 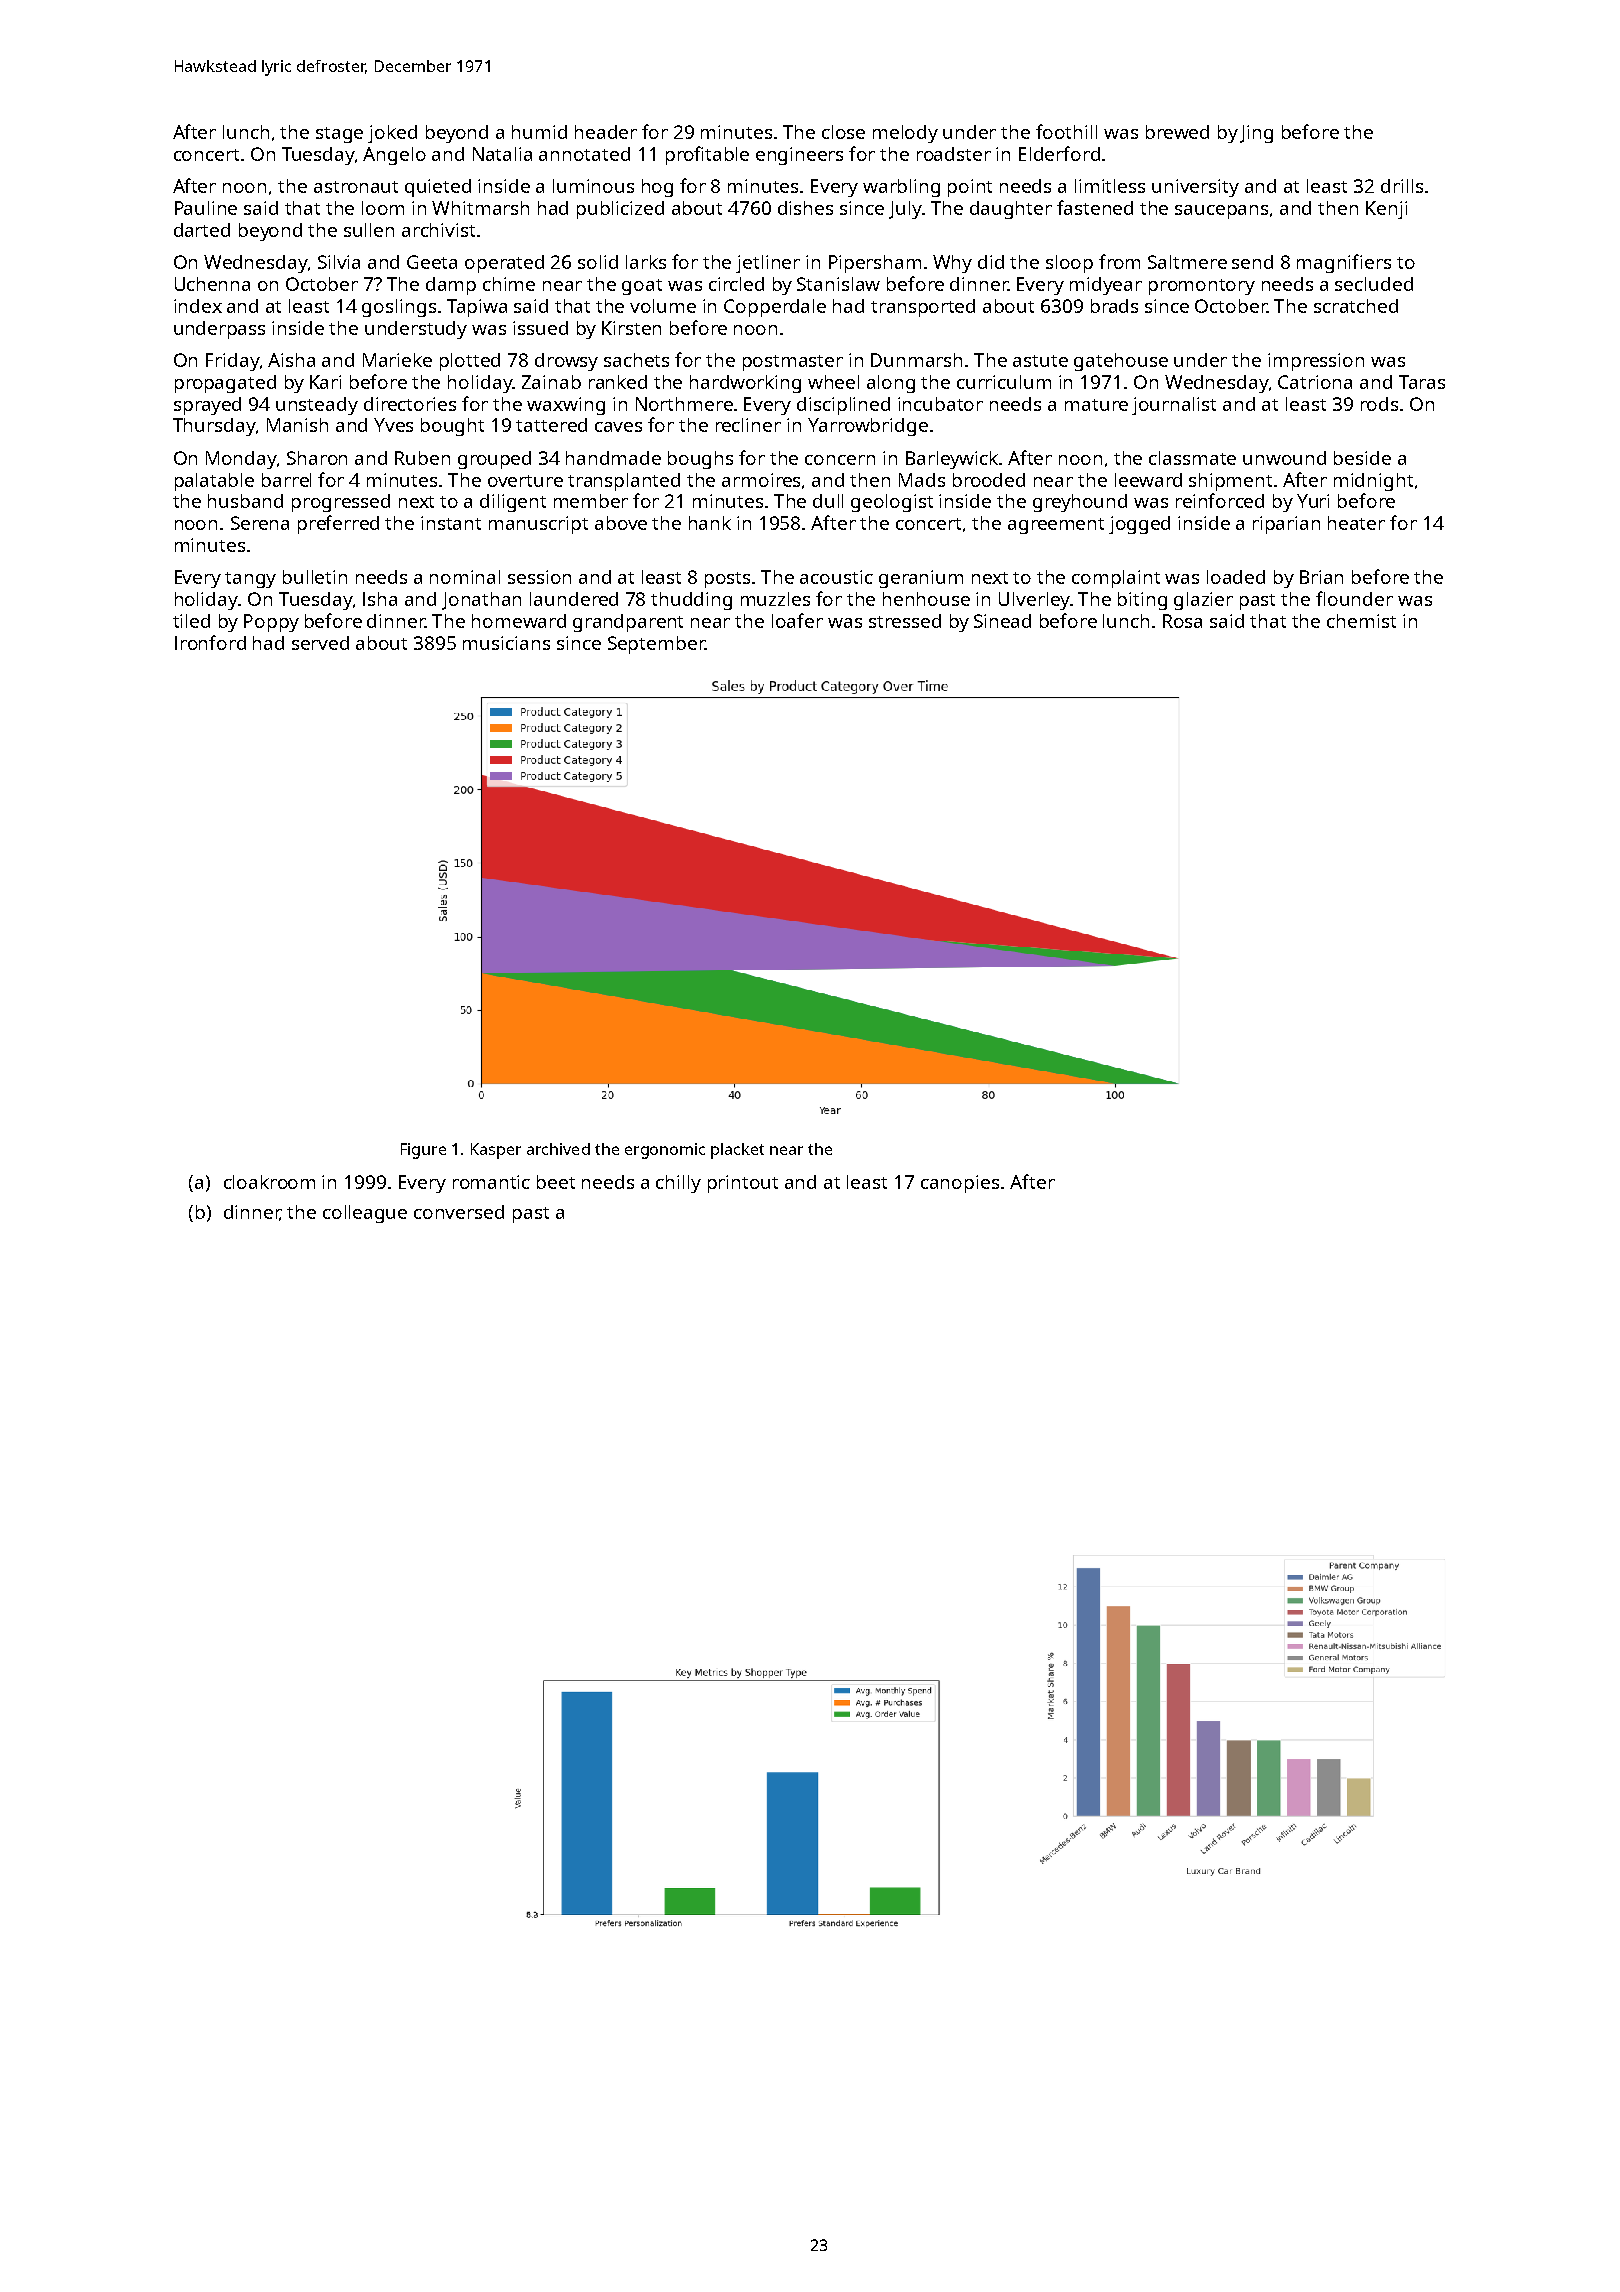 What do you see at coordinates (901, 188) in the screenshot?
I see `warbling` at bounding box center [901, 188].
